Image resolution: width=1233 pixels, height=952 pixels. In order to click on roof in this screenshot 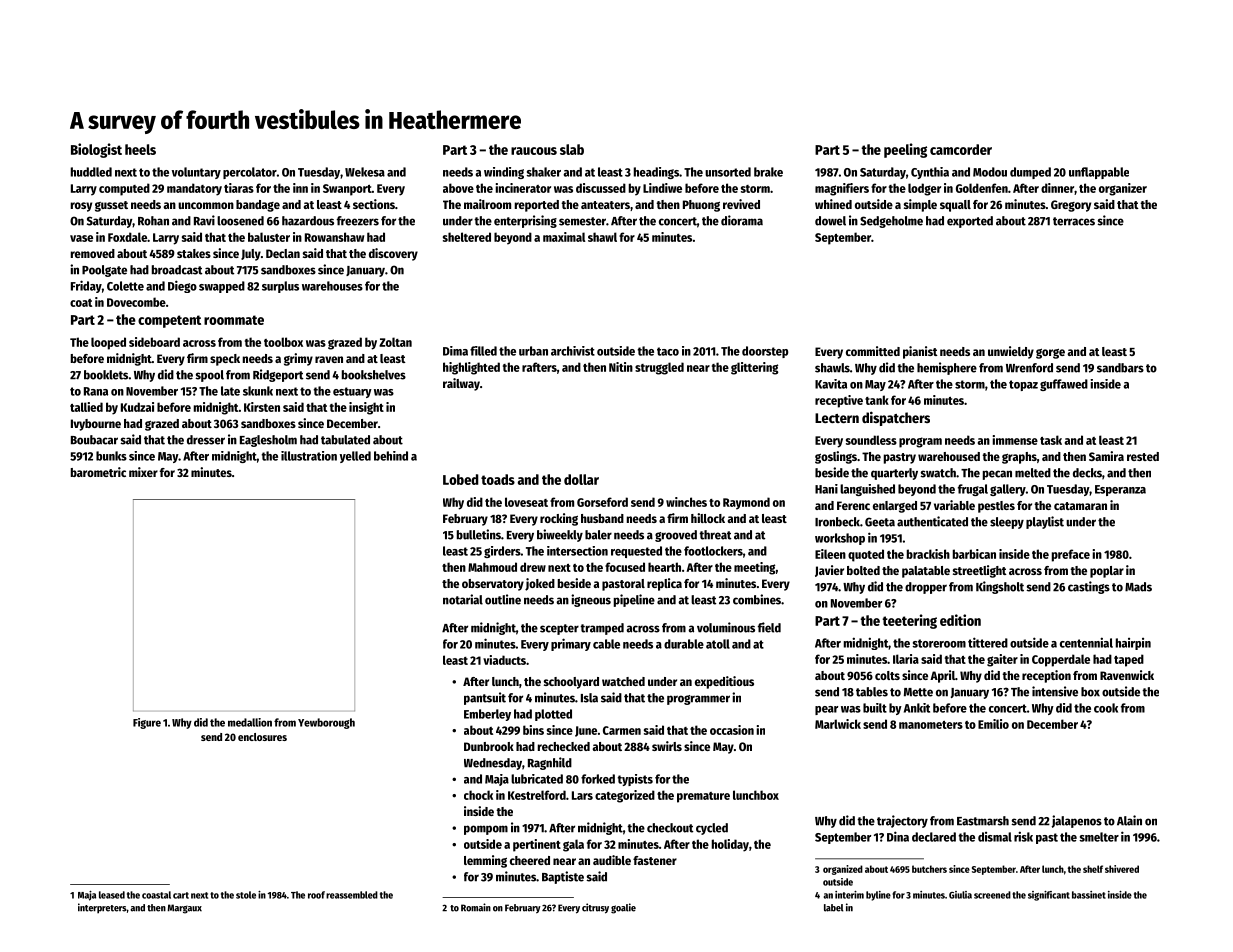, I will do `click(316, 895)`.
